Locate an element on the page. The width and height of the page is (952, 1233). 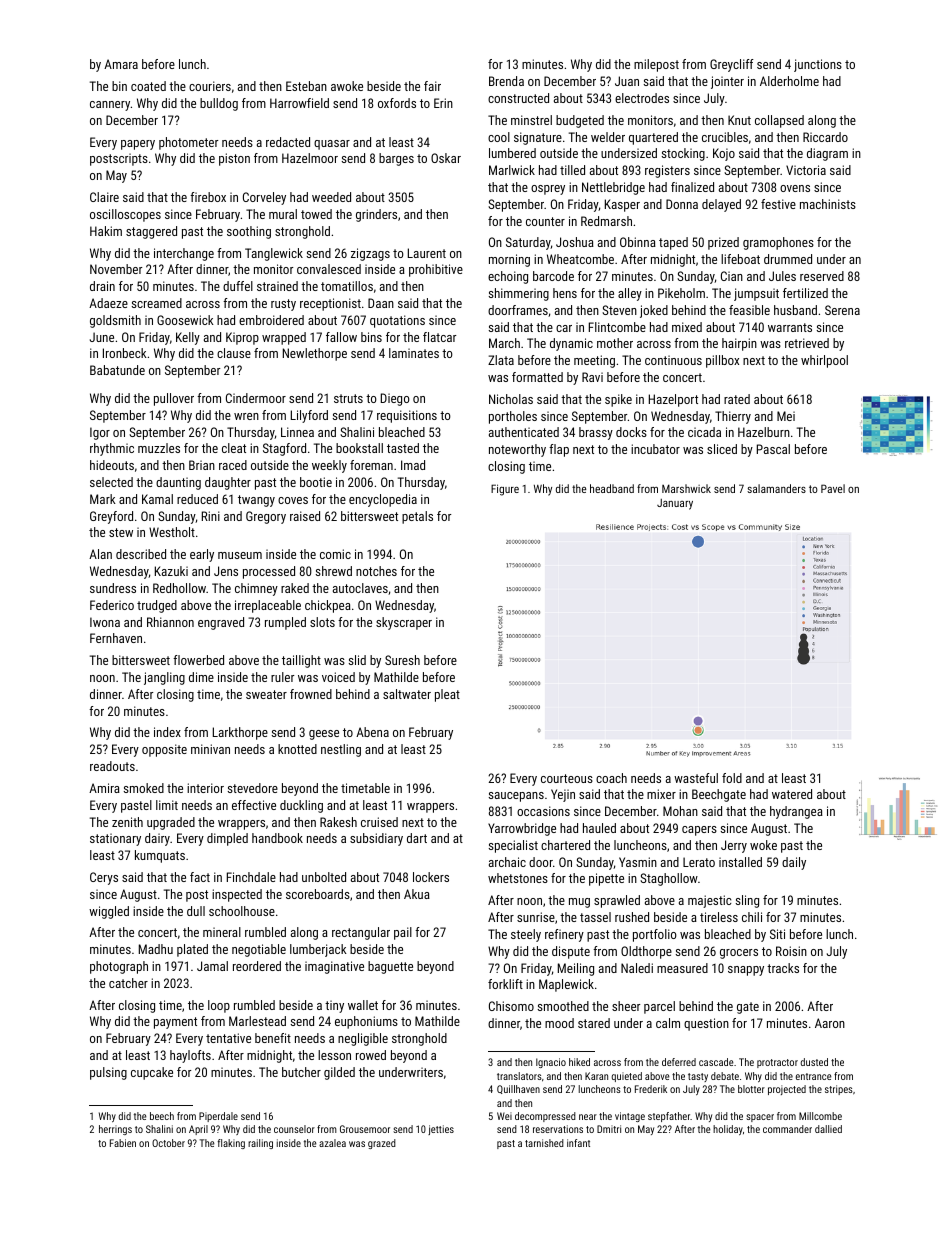
Alan is located at coordinates (100, 554).
